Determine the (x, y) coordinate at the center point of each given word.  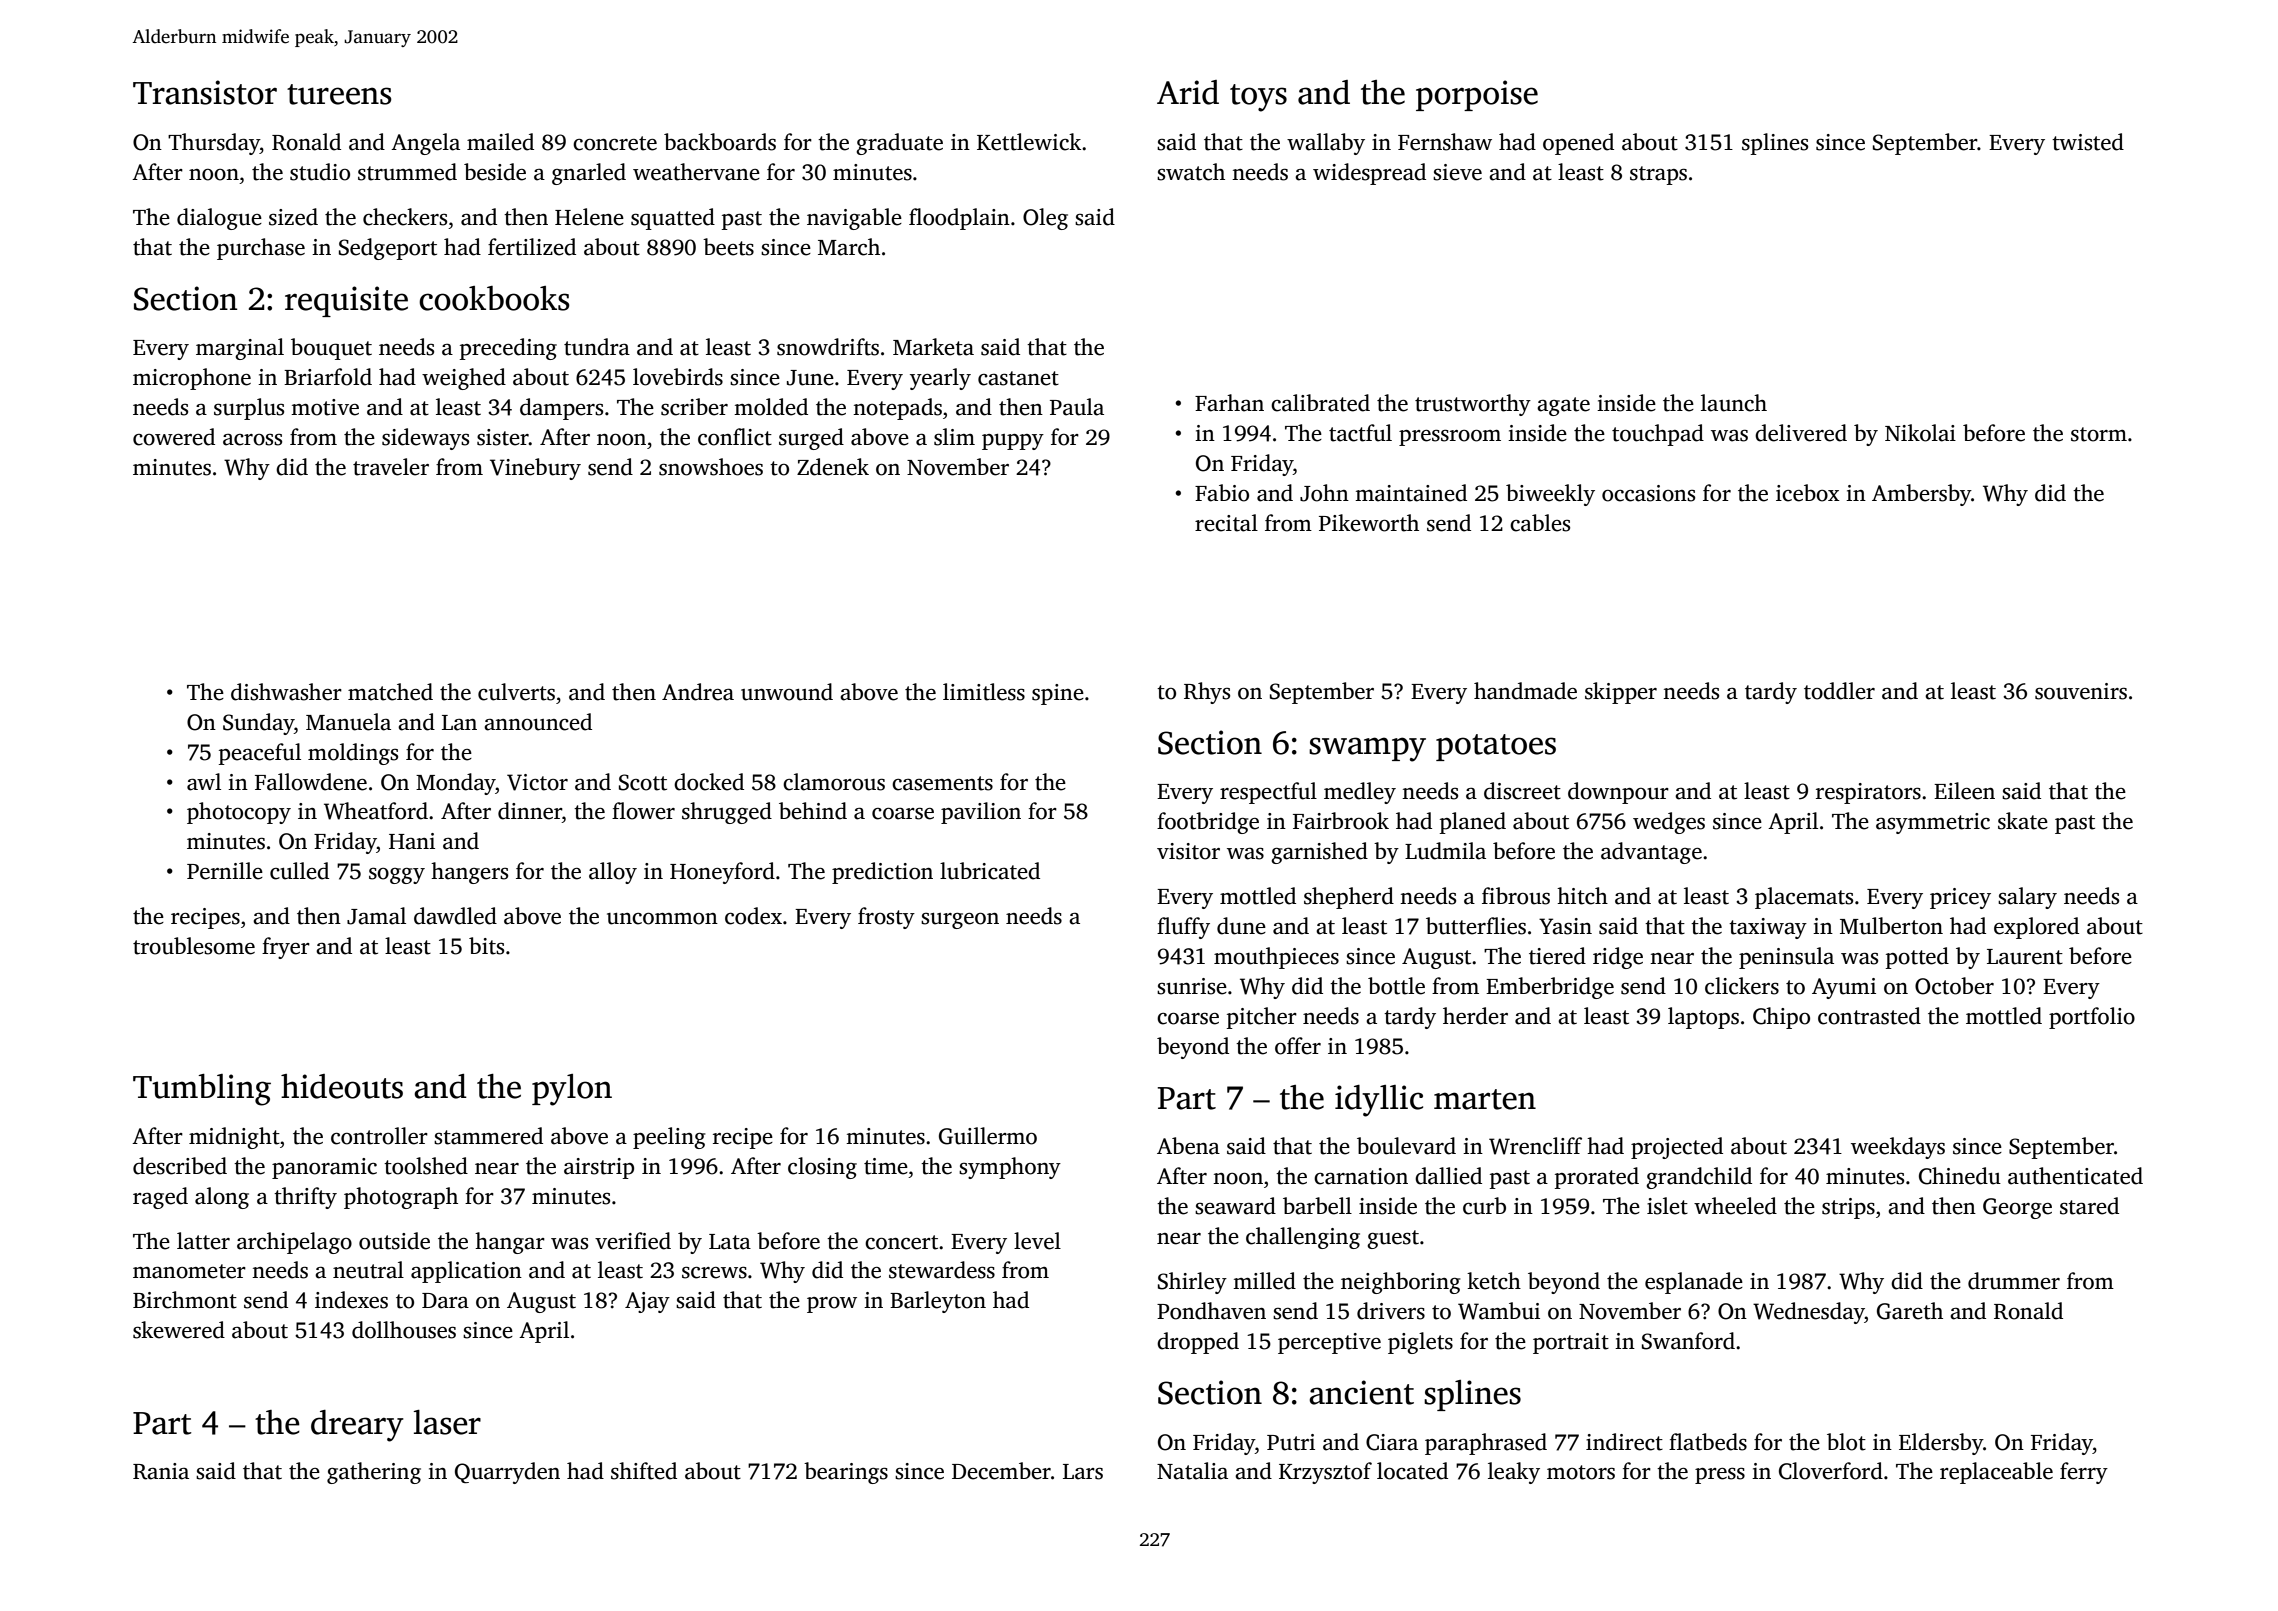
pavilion (981, 813)
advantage (1651, 853)
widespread (1369, 174)
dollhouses (404, 1330)
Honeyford (722, 873)
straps (1658, 175)
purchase (261, 249)
